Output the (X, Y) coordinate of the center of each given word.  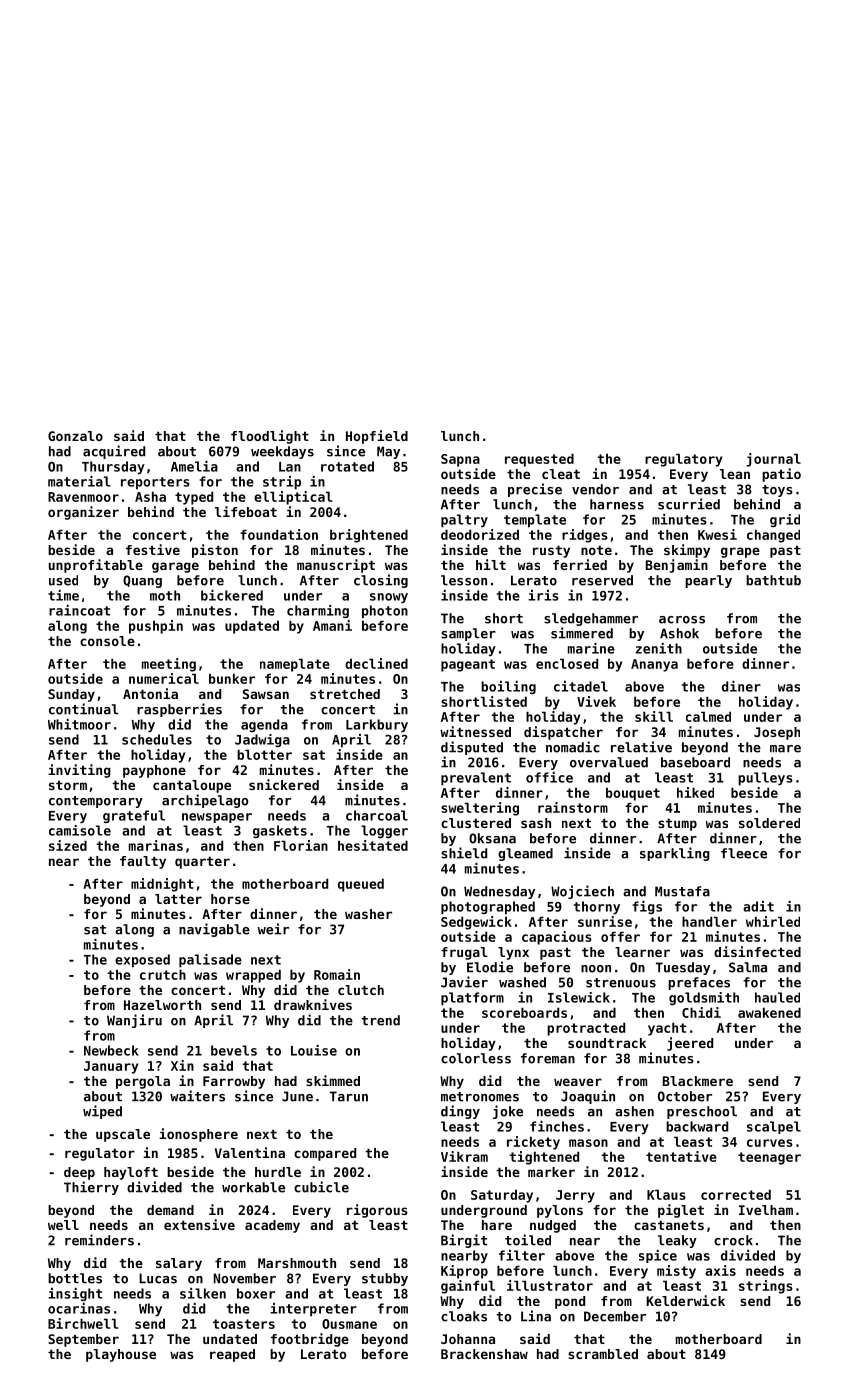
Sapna (460, 460)
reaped (232, 1355)
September (83, 1340)
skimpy (687, 551)
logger (384, 831)
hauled (777, 997)
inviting (79, 771)
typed (194, 498)
